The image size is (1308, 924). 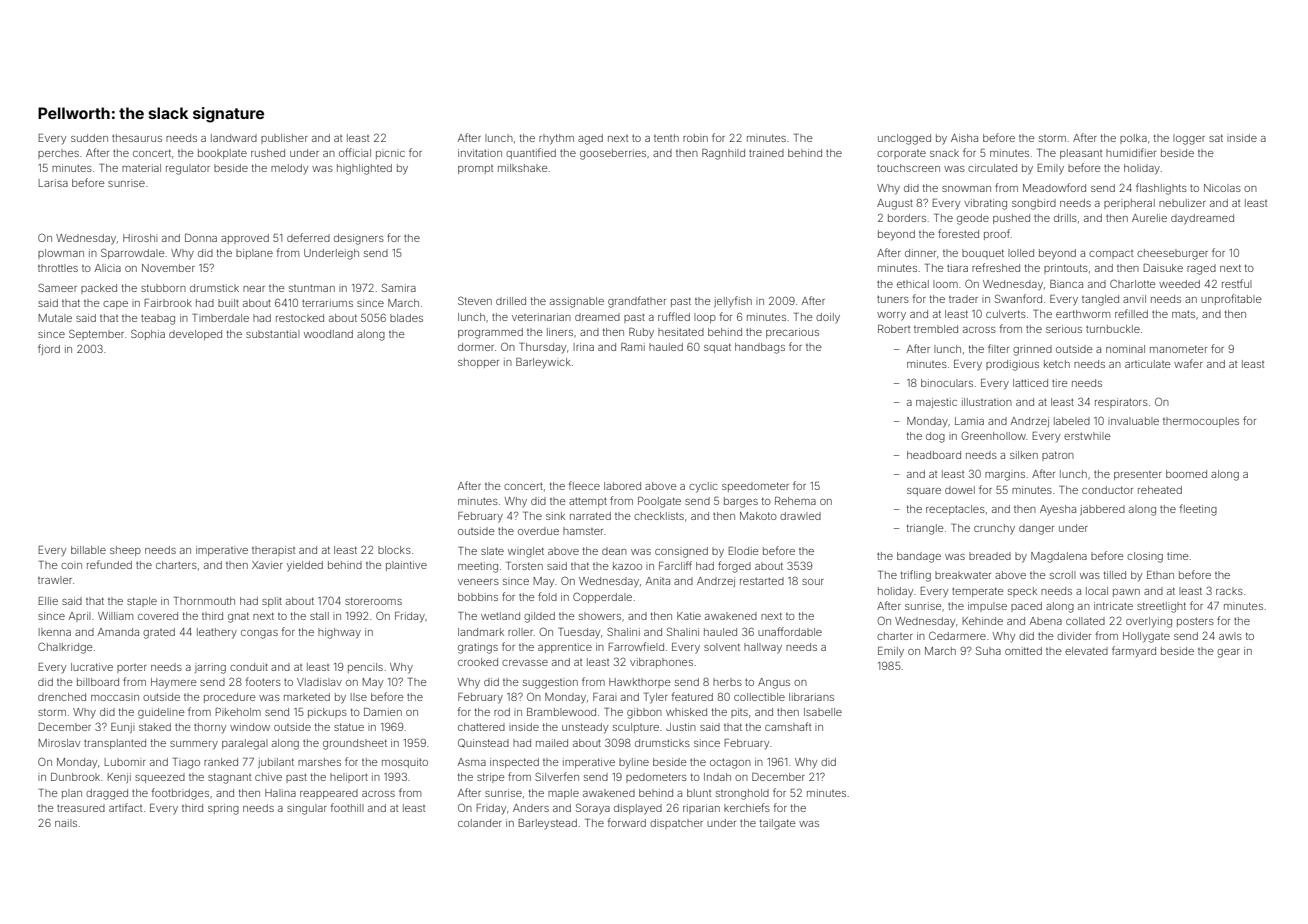 What do you see at coordinates (588, 502) in the screenshot?
I see `attempt` at bounding box center [588, 502].
